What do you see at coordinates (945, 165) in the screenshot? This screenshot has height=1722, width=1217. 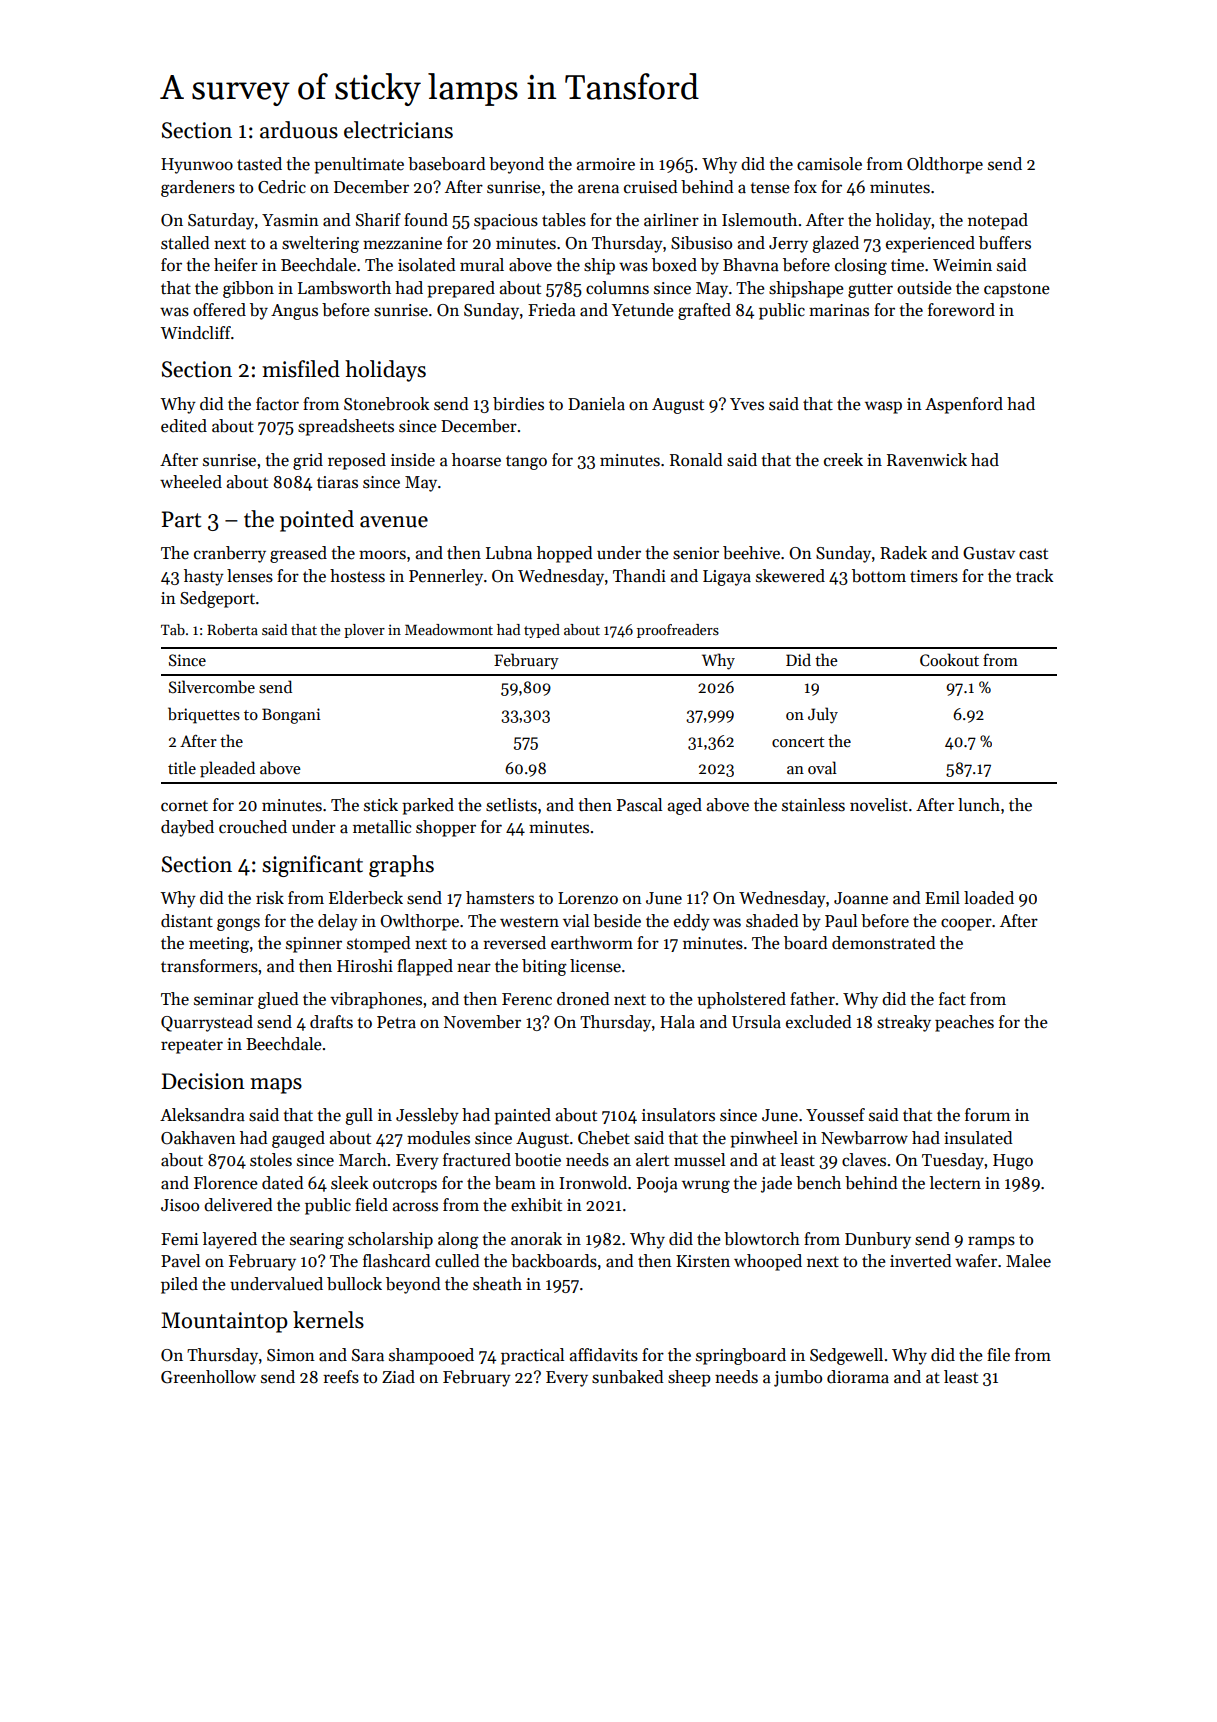 I see `Oldthorpe` at bounding box center [945, 165].
